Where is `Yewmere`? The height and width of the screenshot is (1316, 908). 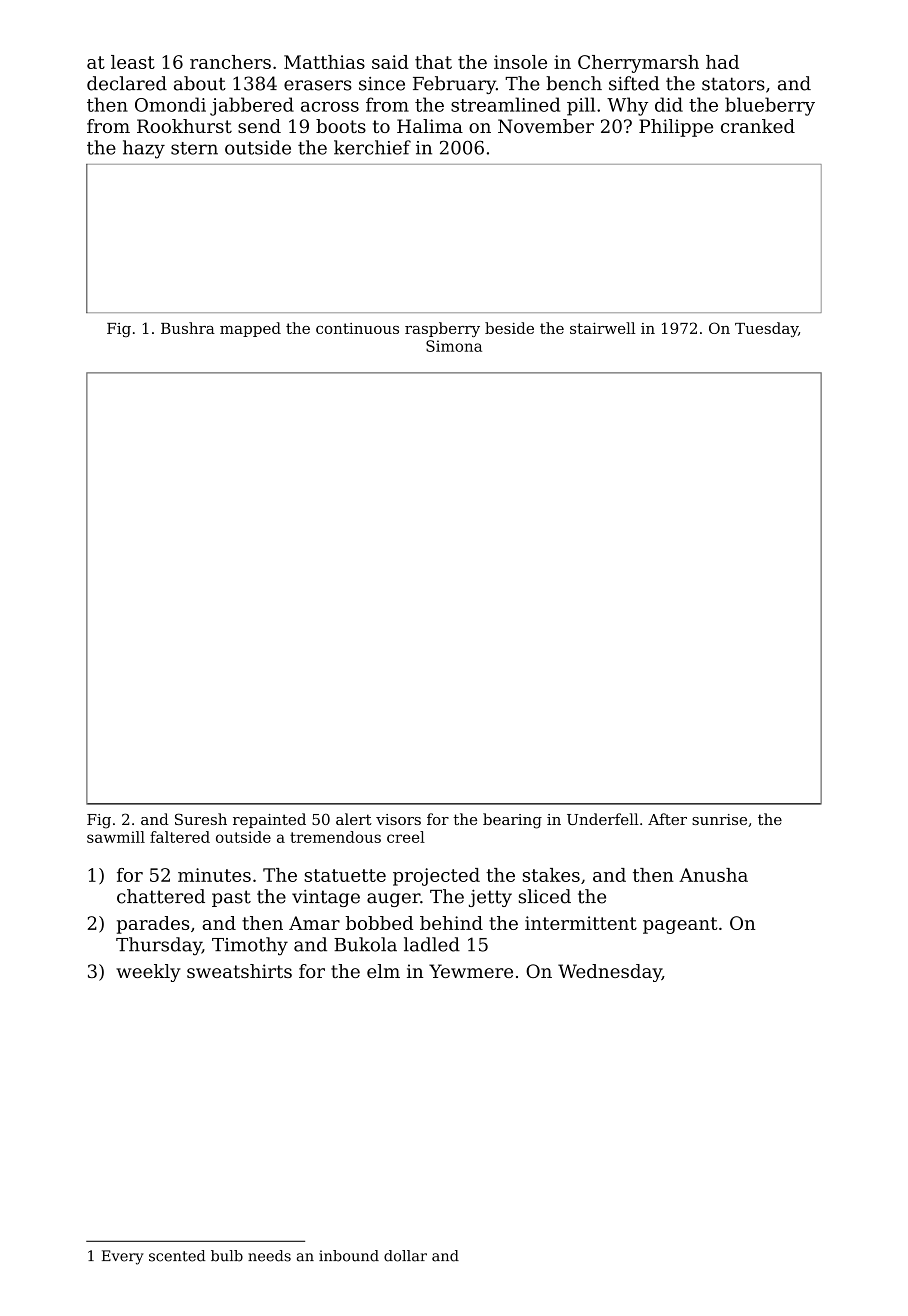
Yewmere is located at coordinates (471, 971).
